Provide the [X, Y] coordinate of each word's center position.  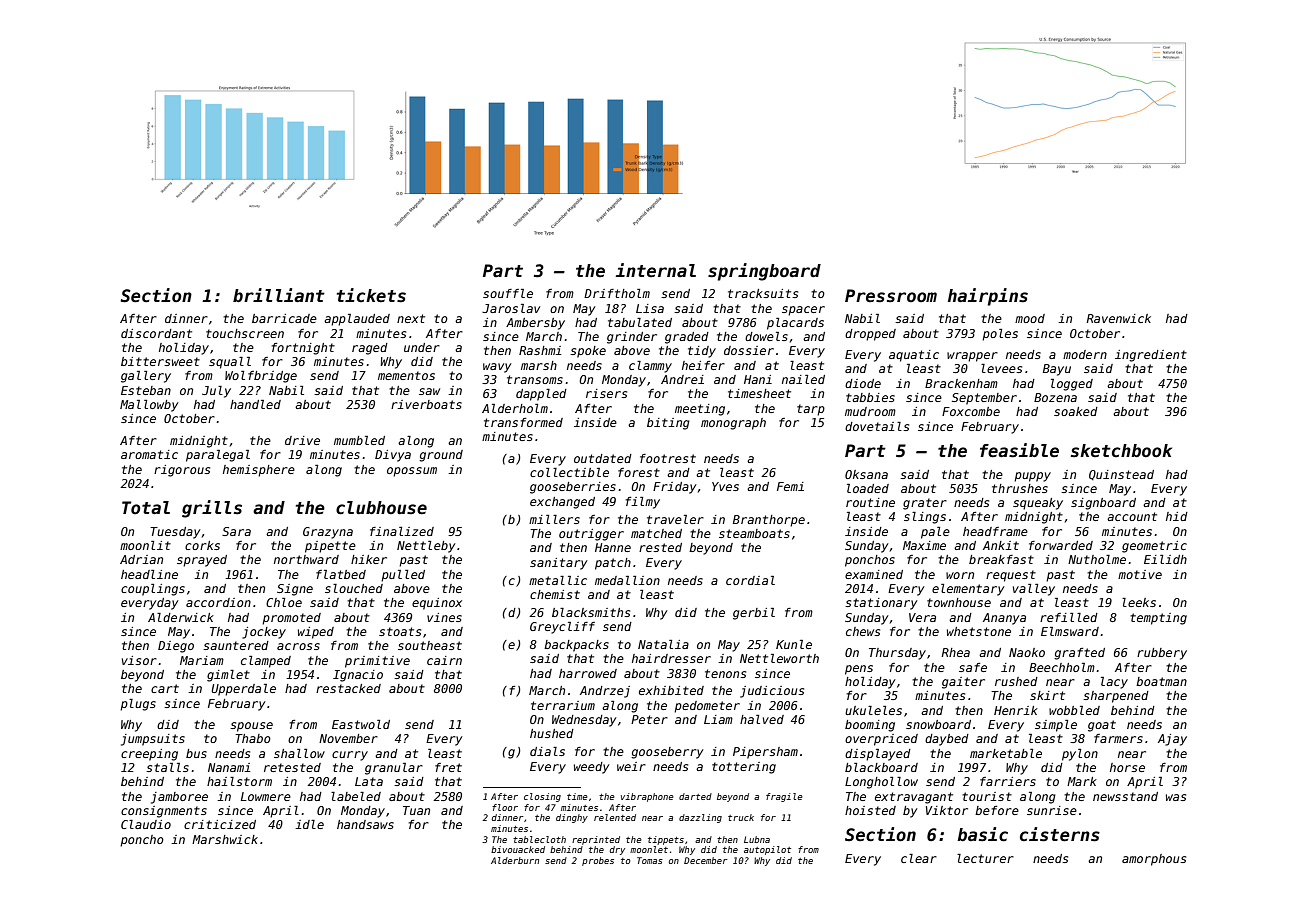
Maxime [924, 545]
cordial [750, 580]
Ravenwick [1118, 318]
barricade [284, 318]
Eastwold [361, 724]
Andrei [682, 379]
